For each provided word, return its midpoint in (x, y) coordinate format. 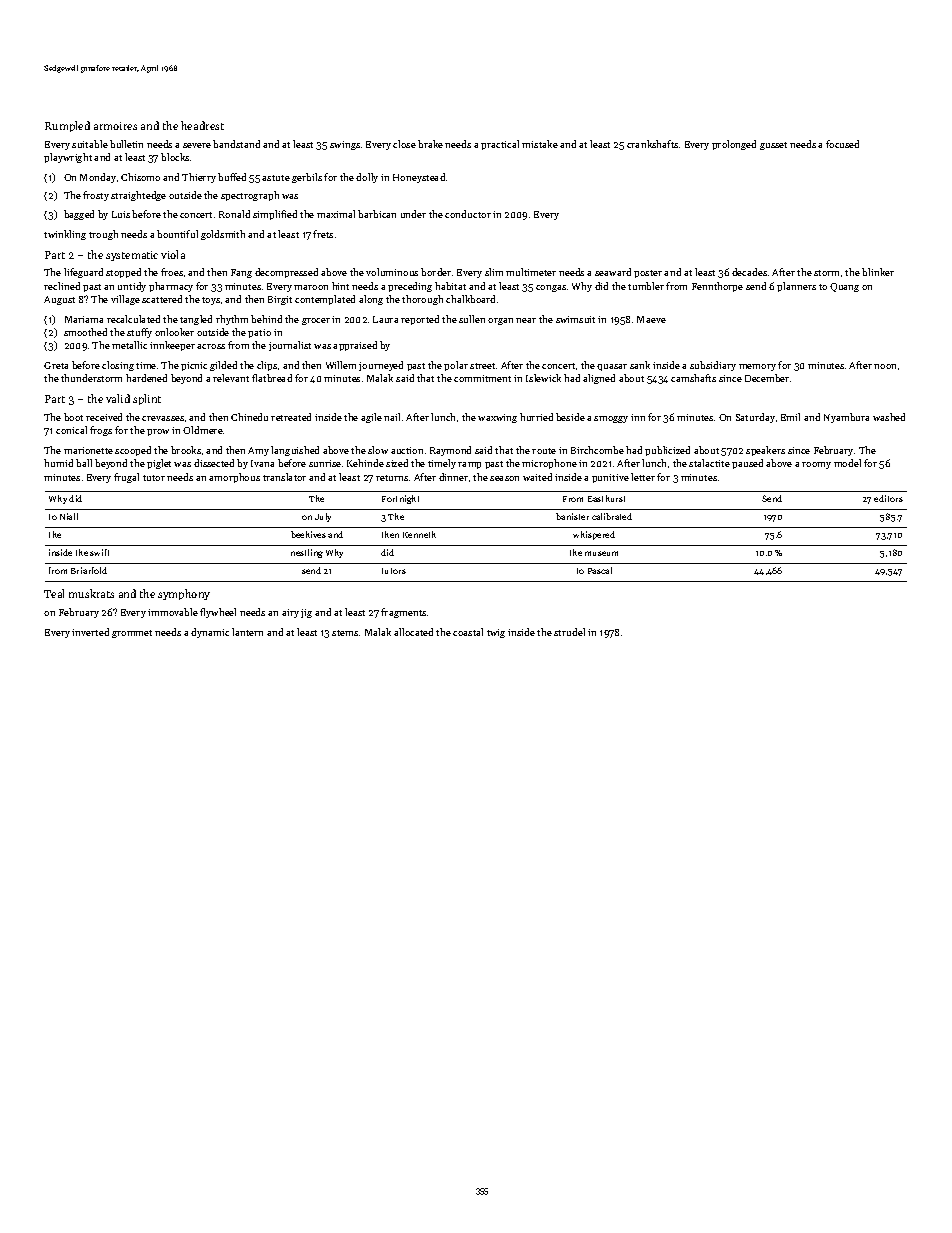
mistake (540, 144)
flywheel (218, 613)
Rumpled (67, 126)
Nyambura (846, 418)
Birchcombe (597, 450)
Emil (790, 417)
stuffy (139, 333)
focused (842, 144)
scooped (133, 451)
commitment (482, 378)
